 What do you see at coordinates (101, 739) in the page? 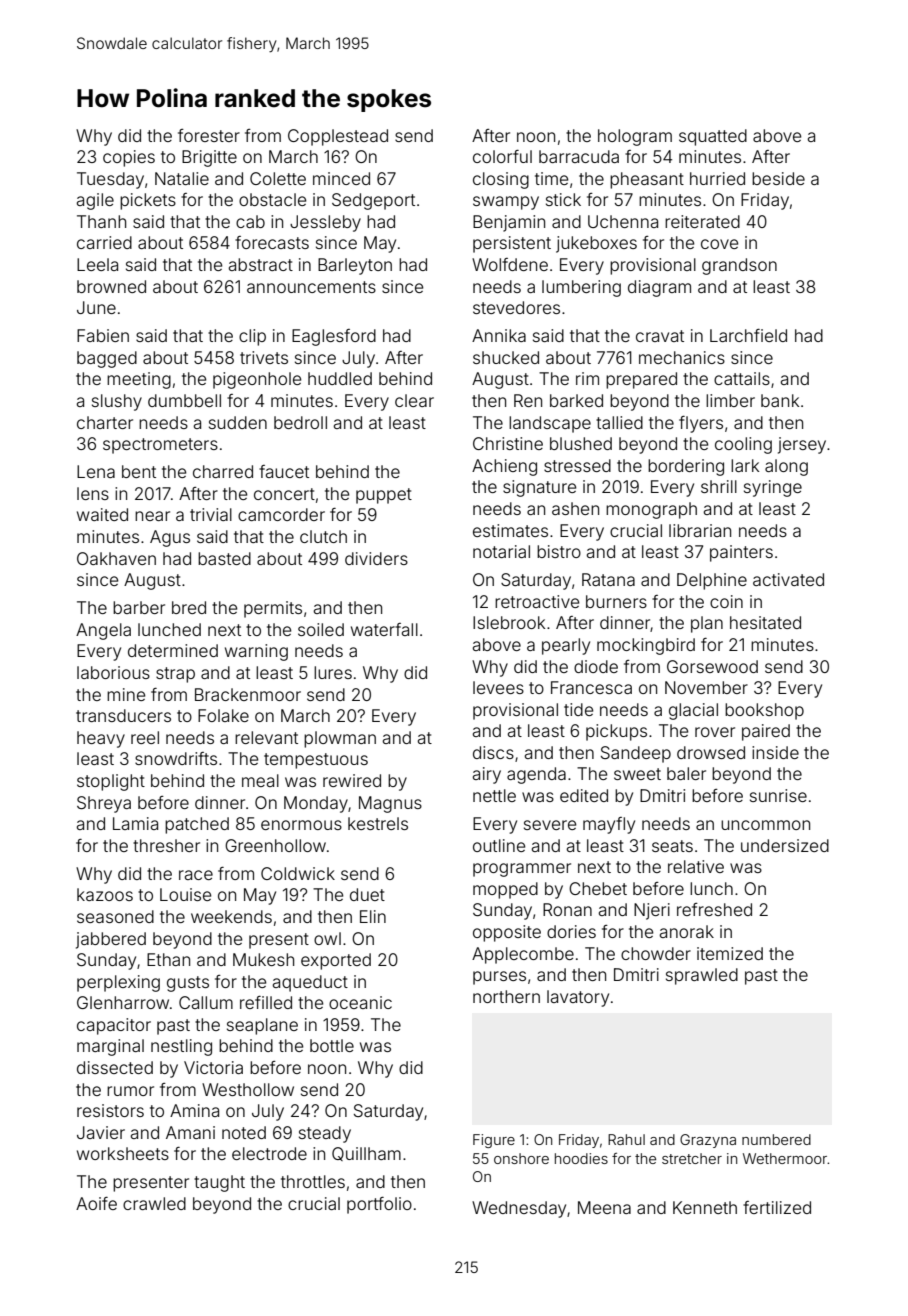
I see `heavy` at bounding box center [101, 739].
